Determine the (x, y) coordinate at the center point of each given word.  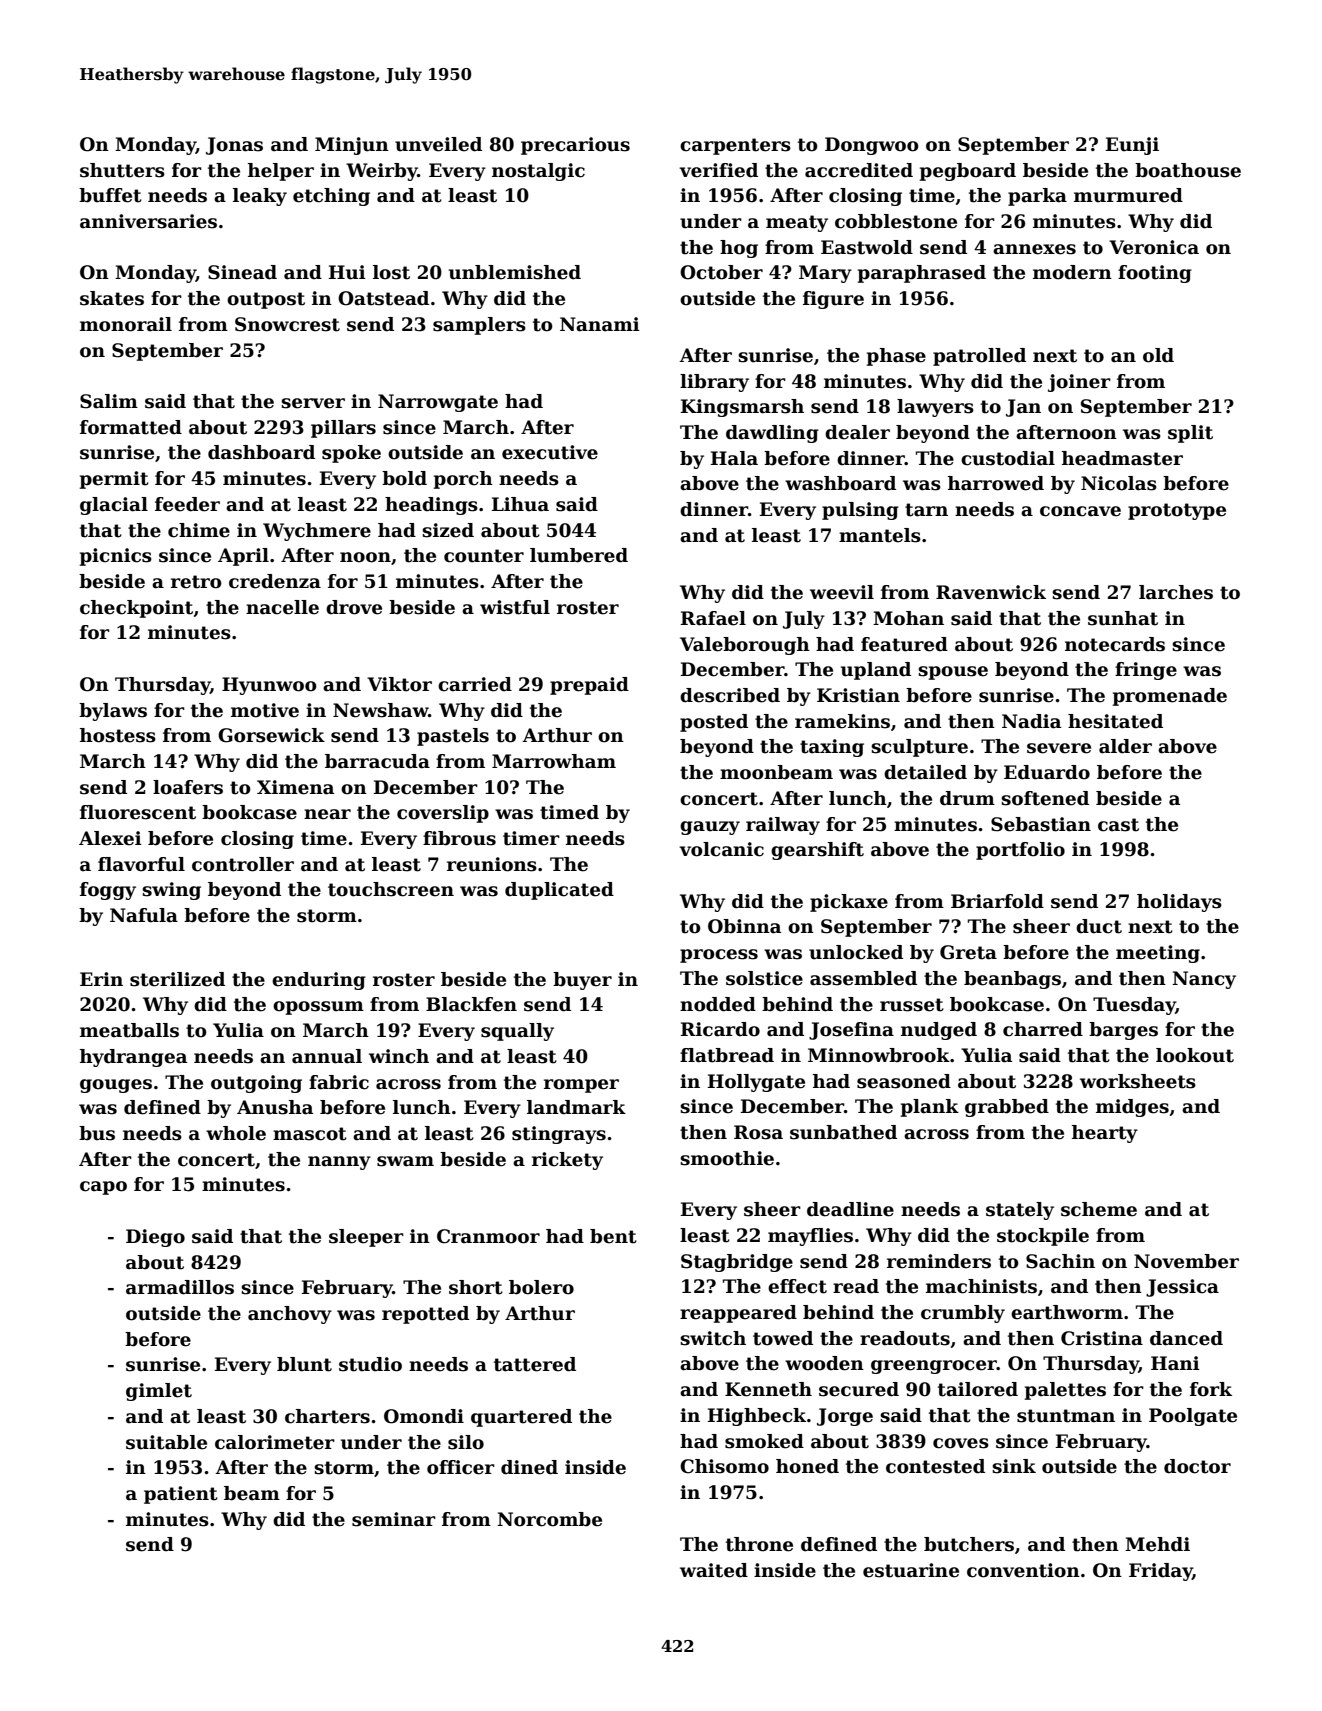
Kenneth (768, 1389)
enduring (319, 981)
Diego (155, 1238)
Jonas (234, 146)
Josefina (851, 1031)
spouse (953, 673)
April (243, 557)
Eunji (1132, 146)
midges (1132, 1108)
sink (1014, 1466)
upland (876, 671)
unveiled (438, 144)
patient (181, 1495)
